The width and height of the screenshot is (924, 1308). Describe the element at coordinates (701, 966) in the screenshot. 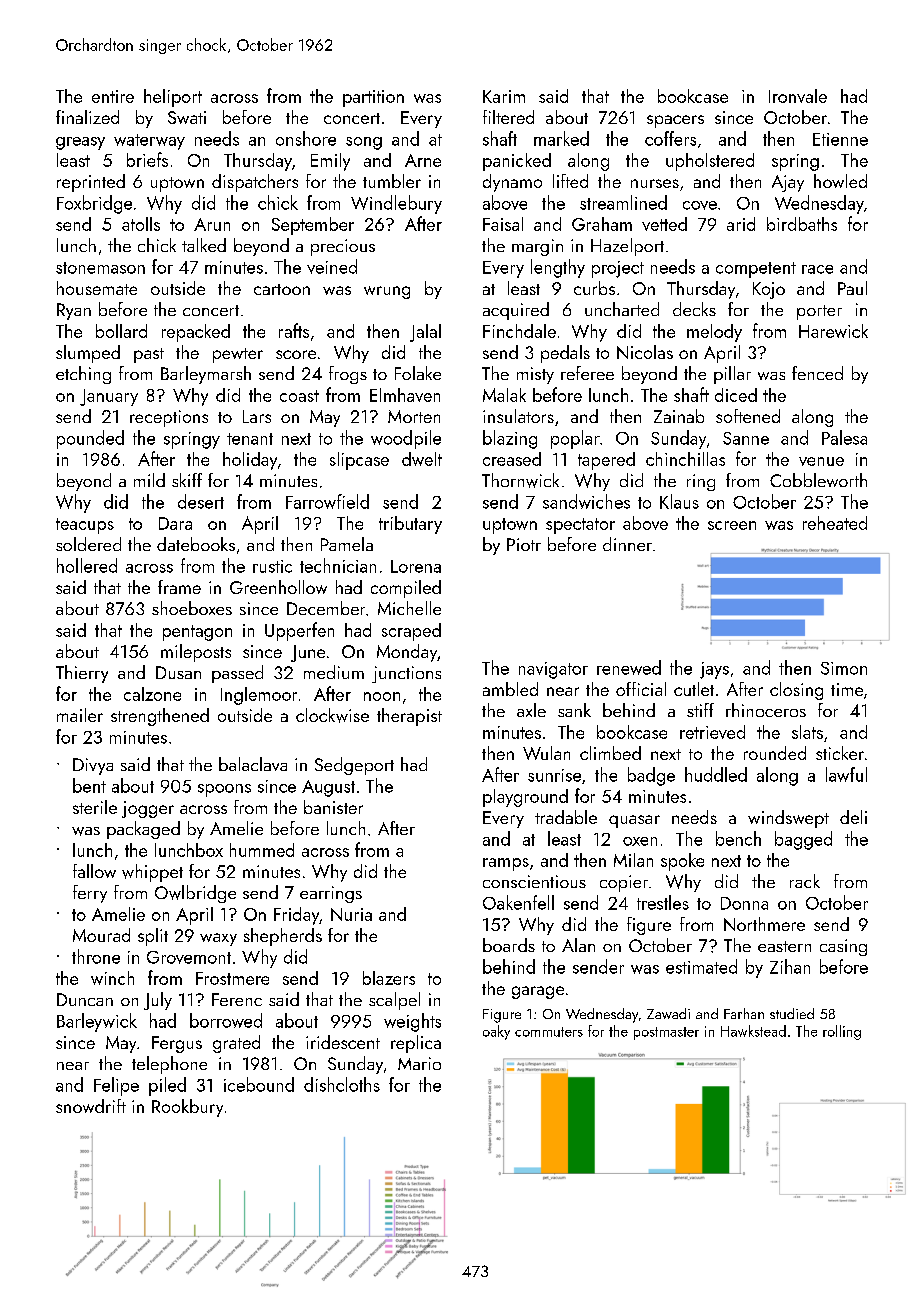

I see `estimated` at that location.
